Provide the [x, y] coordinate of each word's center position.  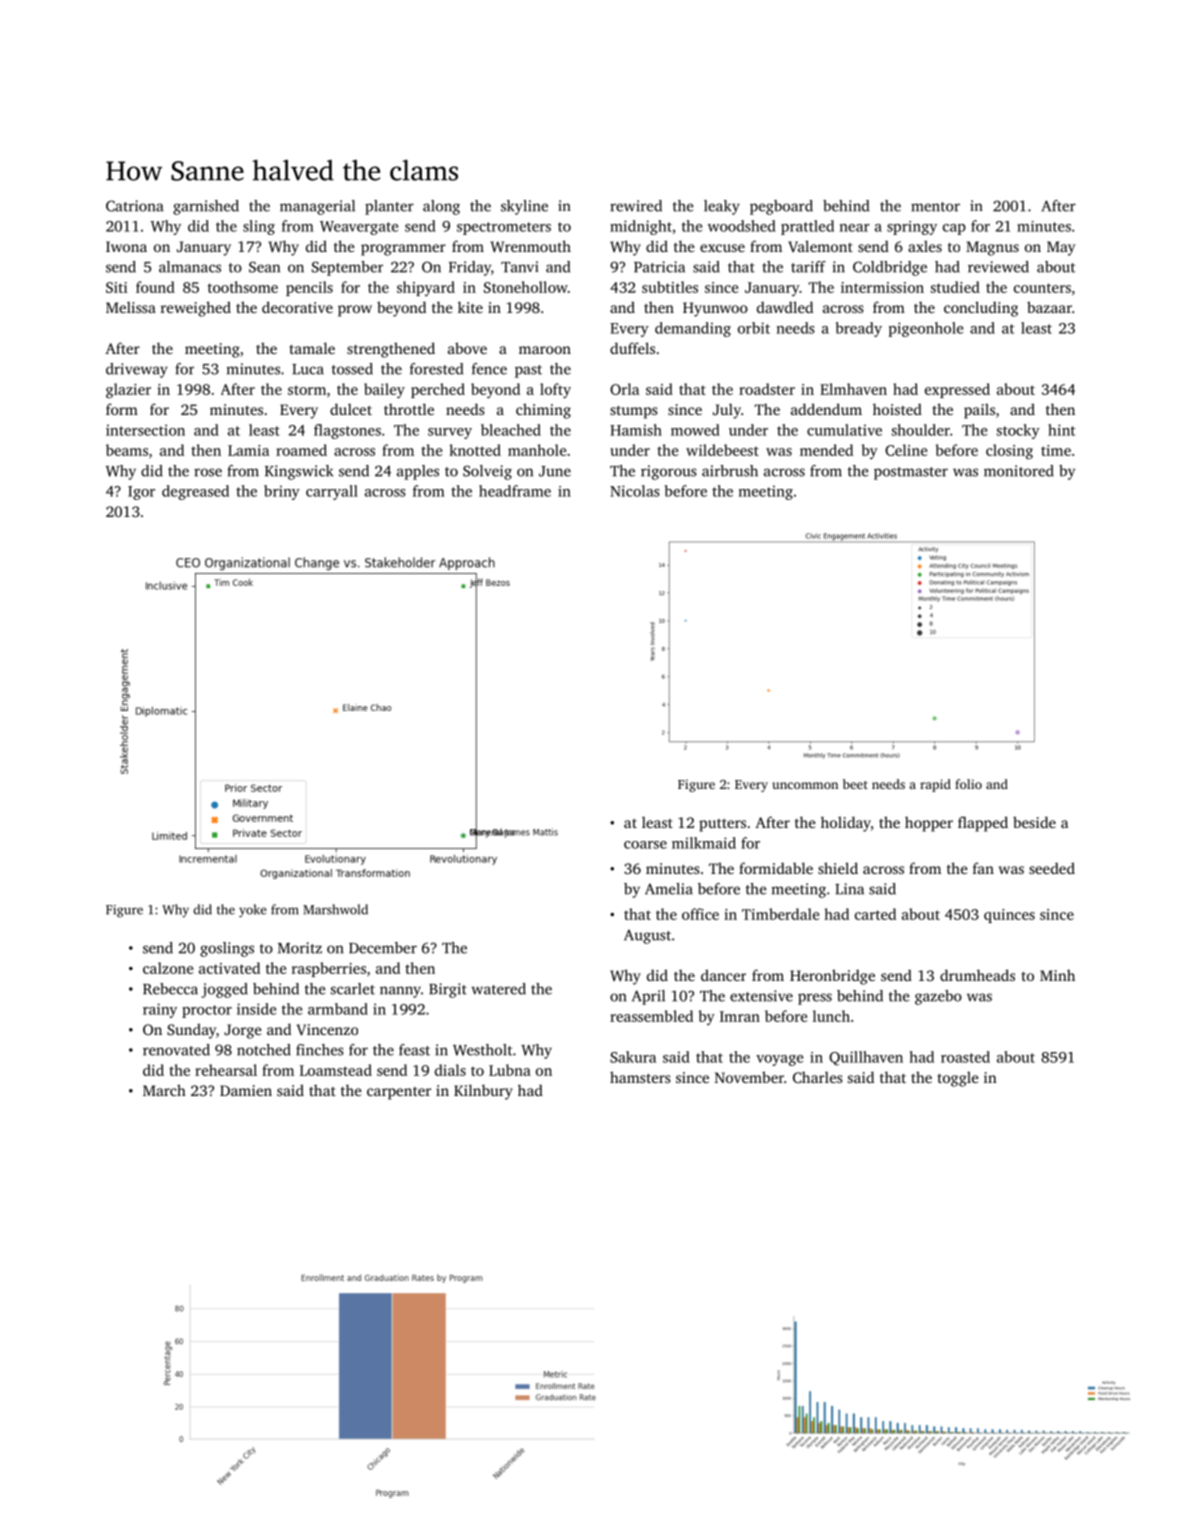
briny [282, 492]
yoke [253, 911]
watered [498, 989]
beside [1034, 822]
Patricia [659, 267]
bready [859, 329]
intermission [882, 287]
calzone [168, 968]
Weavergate [359, 228]
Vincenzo [327, 1030]
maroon [545, 350]
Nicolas [635, 491]
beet [855, 784]
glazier [128, 390]
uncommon [805, 785]
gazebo [938, 997]
